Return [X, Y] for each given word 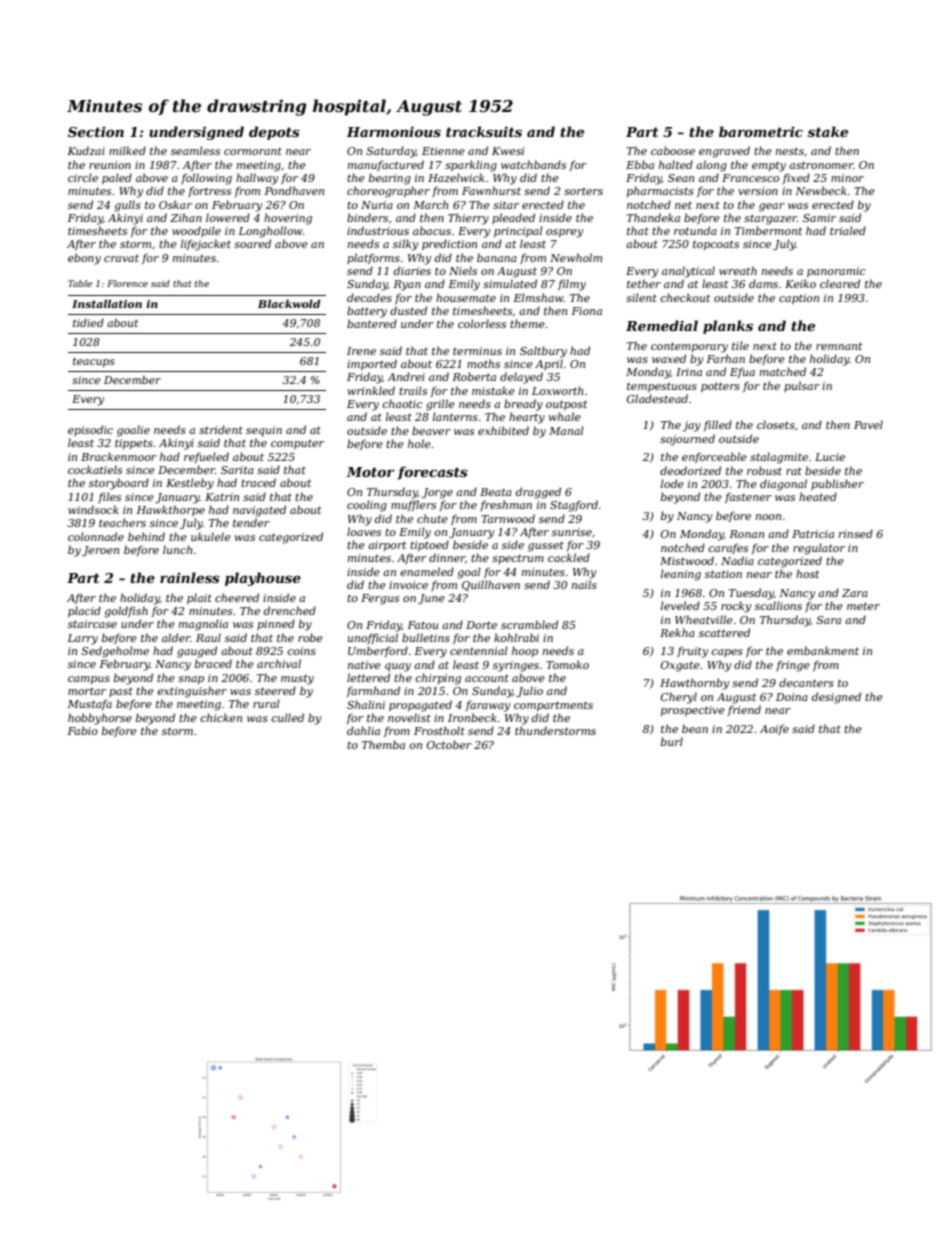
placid [84, 611]
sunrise [572, 532]
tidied [88, 323]
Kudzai [86, 150]
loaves [364, 531]
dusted [408, 310]
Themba [383, 744]
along [711, 166]
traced [258, 482]
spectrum [518, 559]
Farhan [725, 358]
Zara [855, 593]
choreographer [388, 192]
